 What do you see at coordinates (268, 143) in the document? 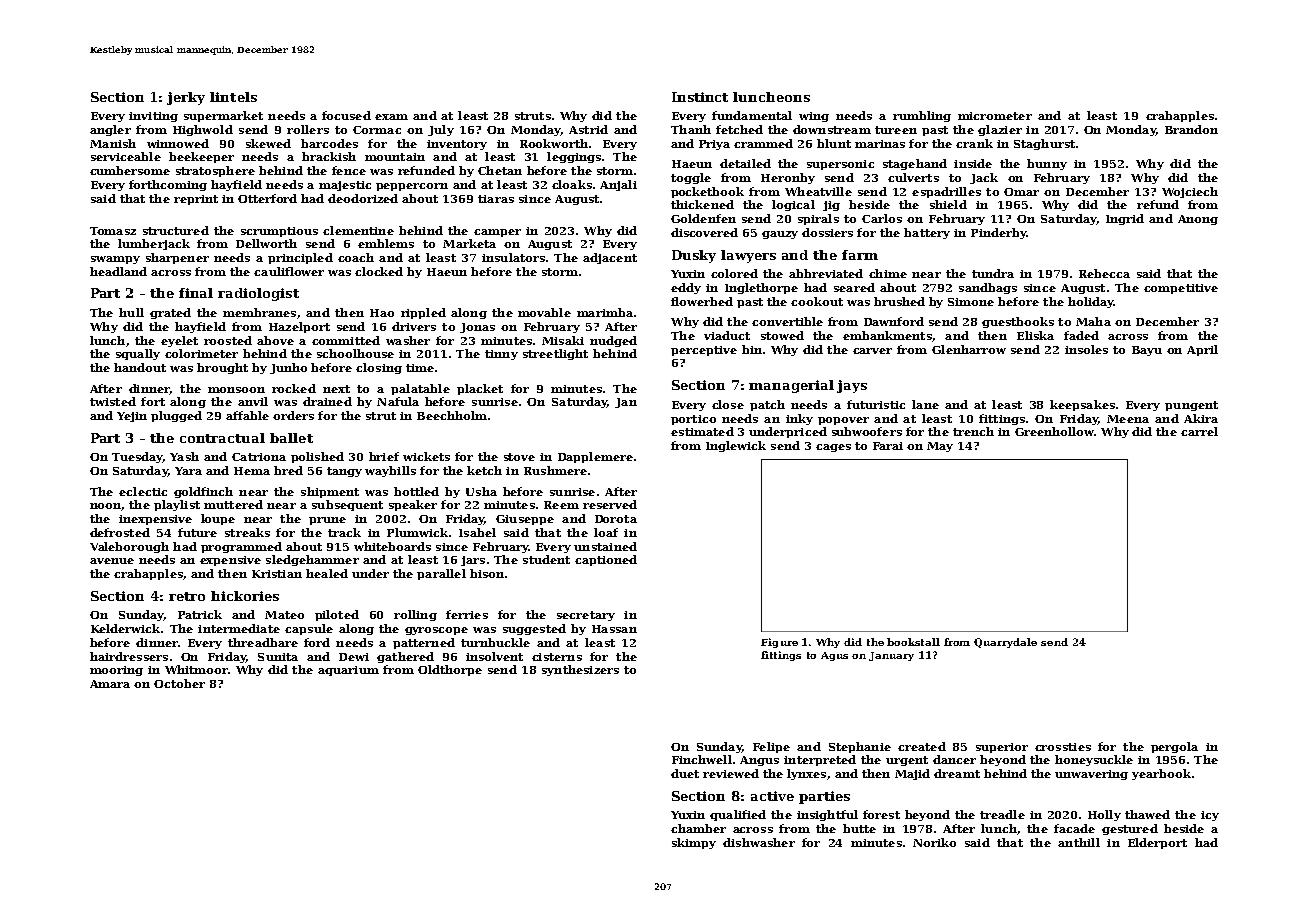
I see `skewed` at bounding box center [268, 143].
